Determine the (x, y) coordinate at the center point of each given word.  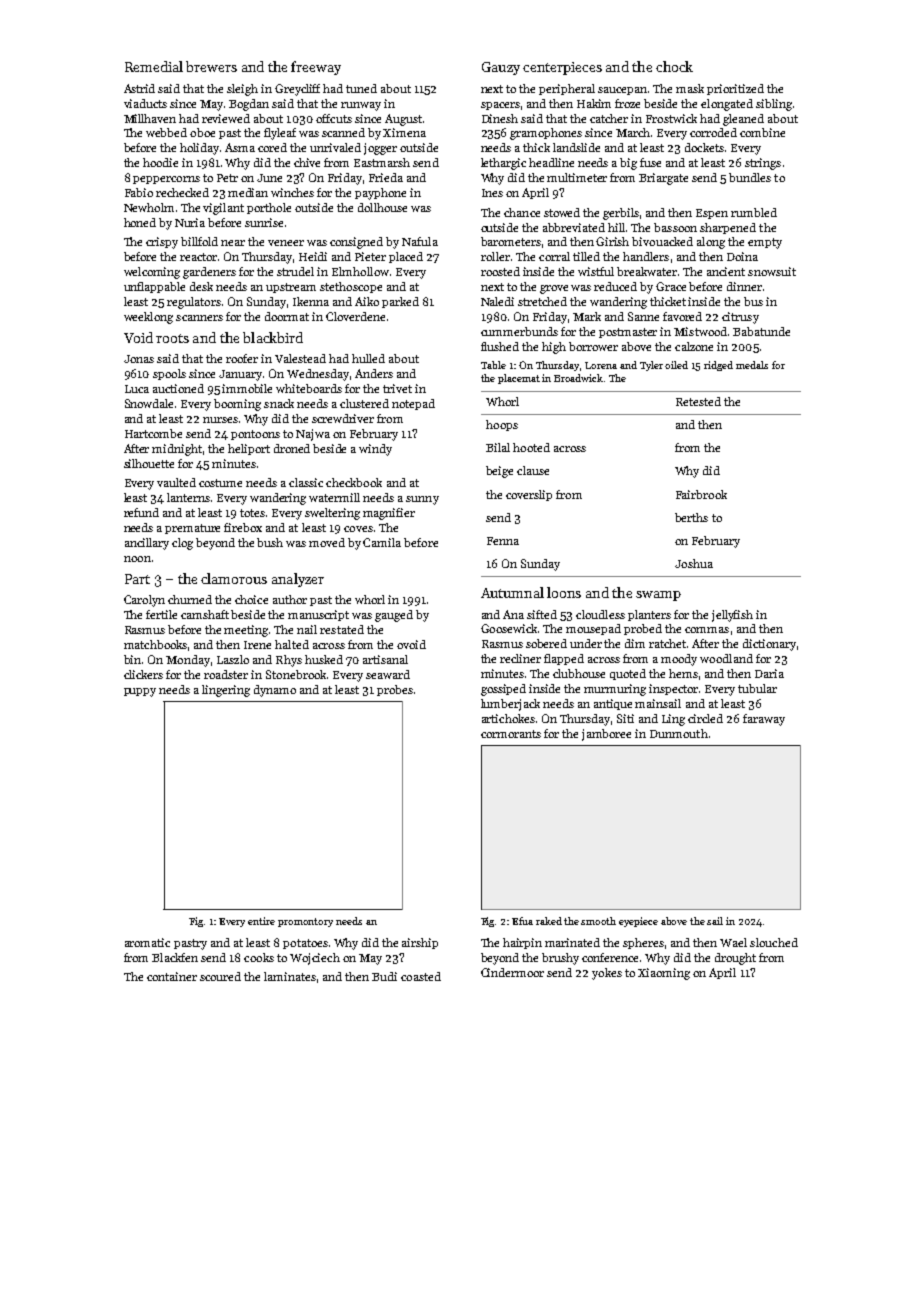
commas (707, 630)
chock (674, 66)
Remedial (154, 66)
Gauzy (501, 68)
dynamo (275, 691)
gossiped (503, 690)
